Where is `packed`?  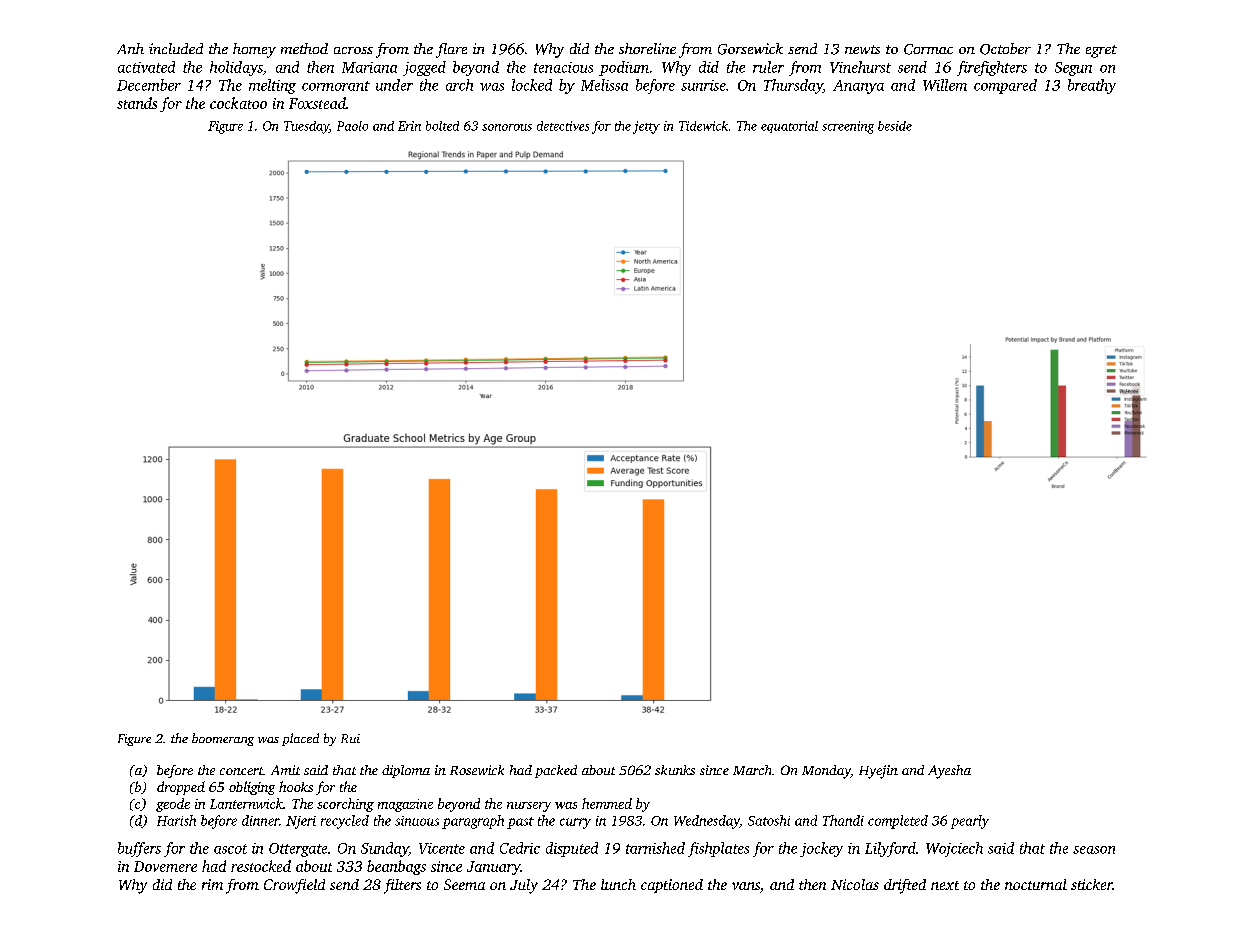 packed is located at coordinates (556, 771).
